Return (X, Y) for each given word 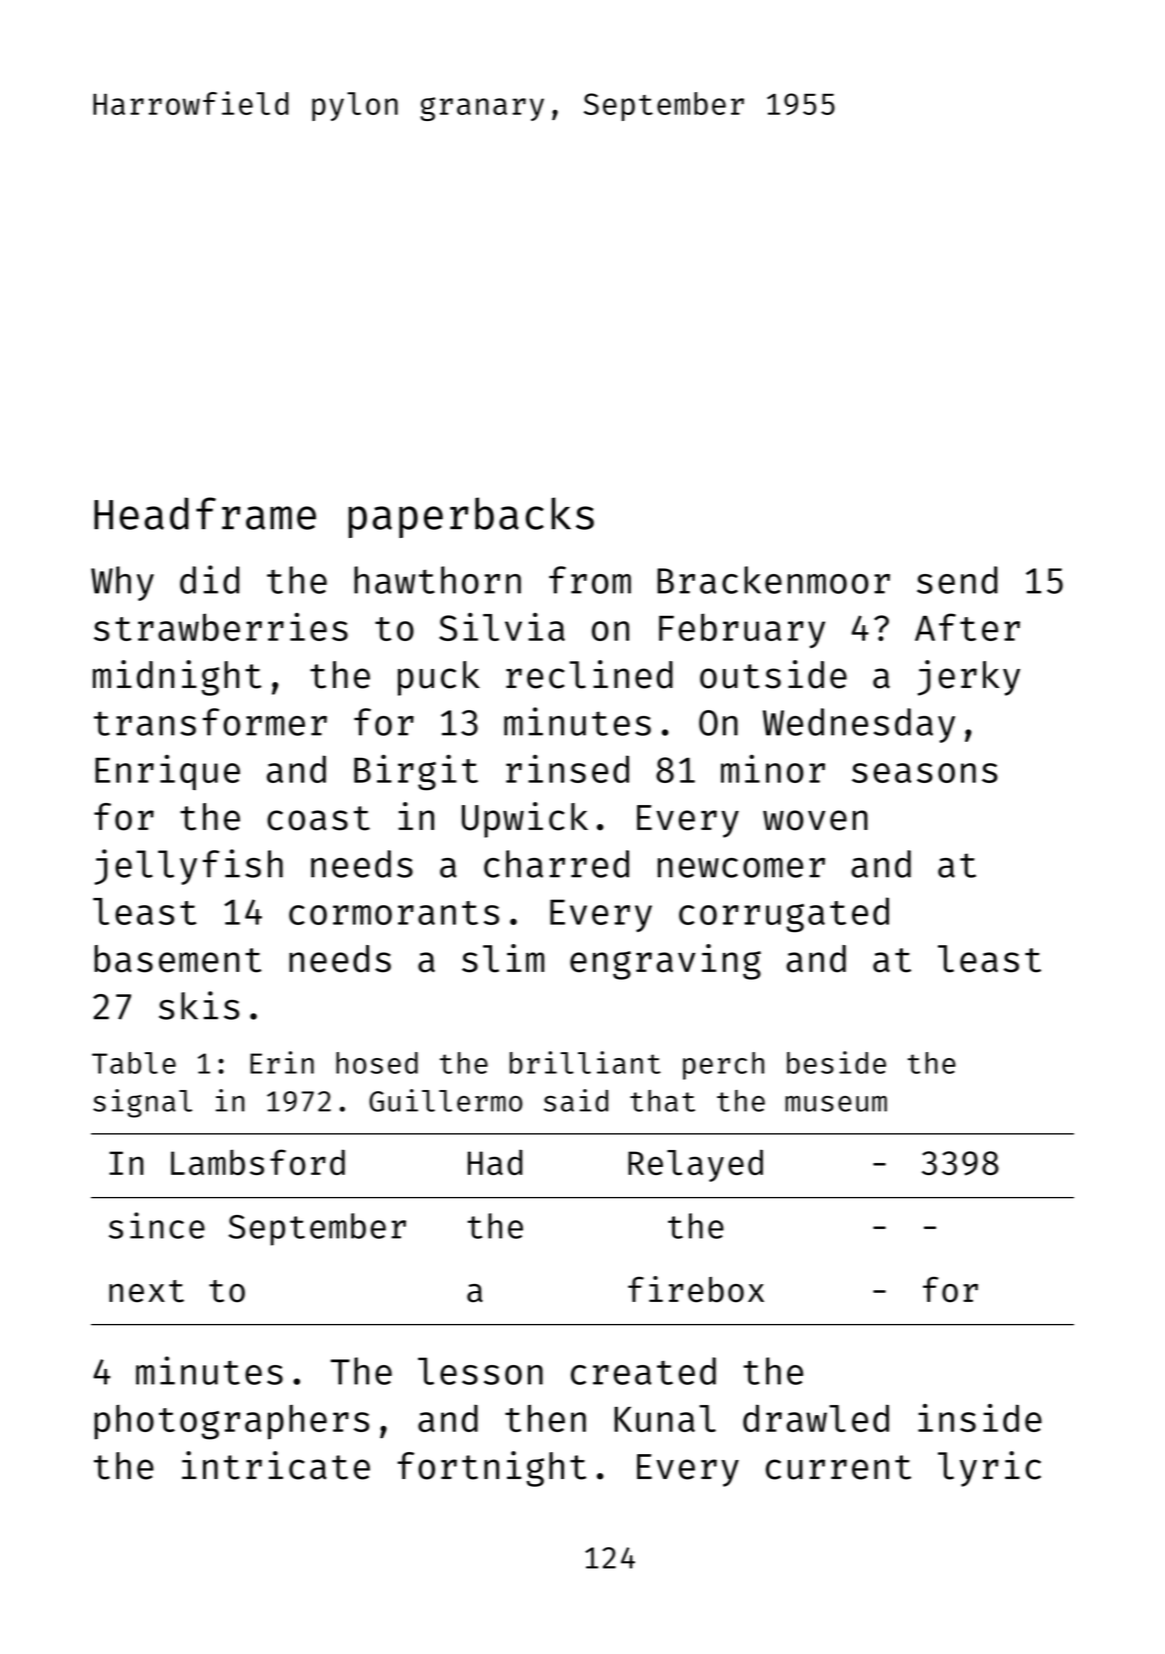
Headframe (205, 513)
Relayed (695, 1165)
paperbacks (471, 517)
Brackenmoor (773, 580)
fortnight (491, 1469)
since (157, 1225)
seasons (925, 773)
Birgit (416, 772)
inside (980, 1418)
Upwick (525, 820)
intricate (276, 1465)
